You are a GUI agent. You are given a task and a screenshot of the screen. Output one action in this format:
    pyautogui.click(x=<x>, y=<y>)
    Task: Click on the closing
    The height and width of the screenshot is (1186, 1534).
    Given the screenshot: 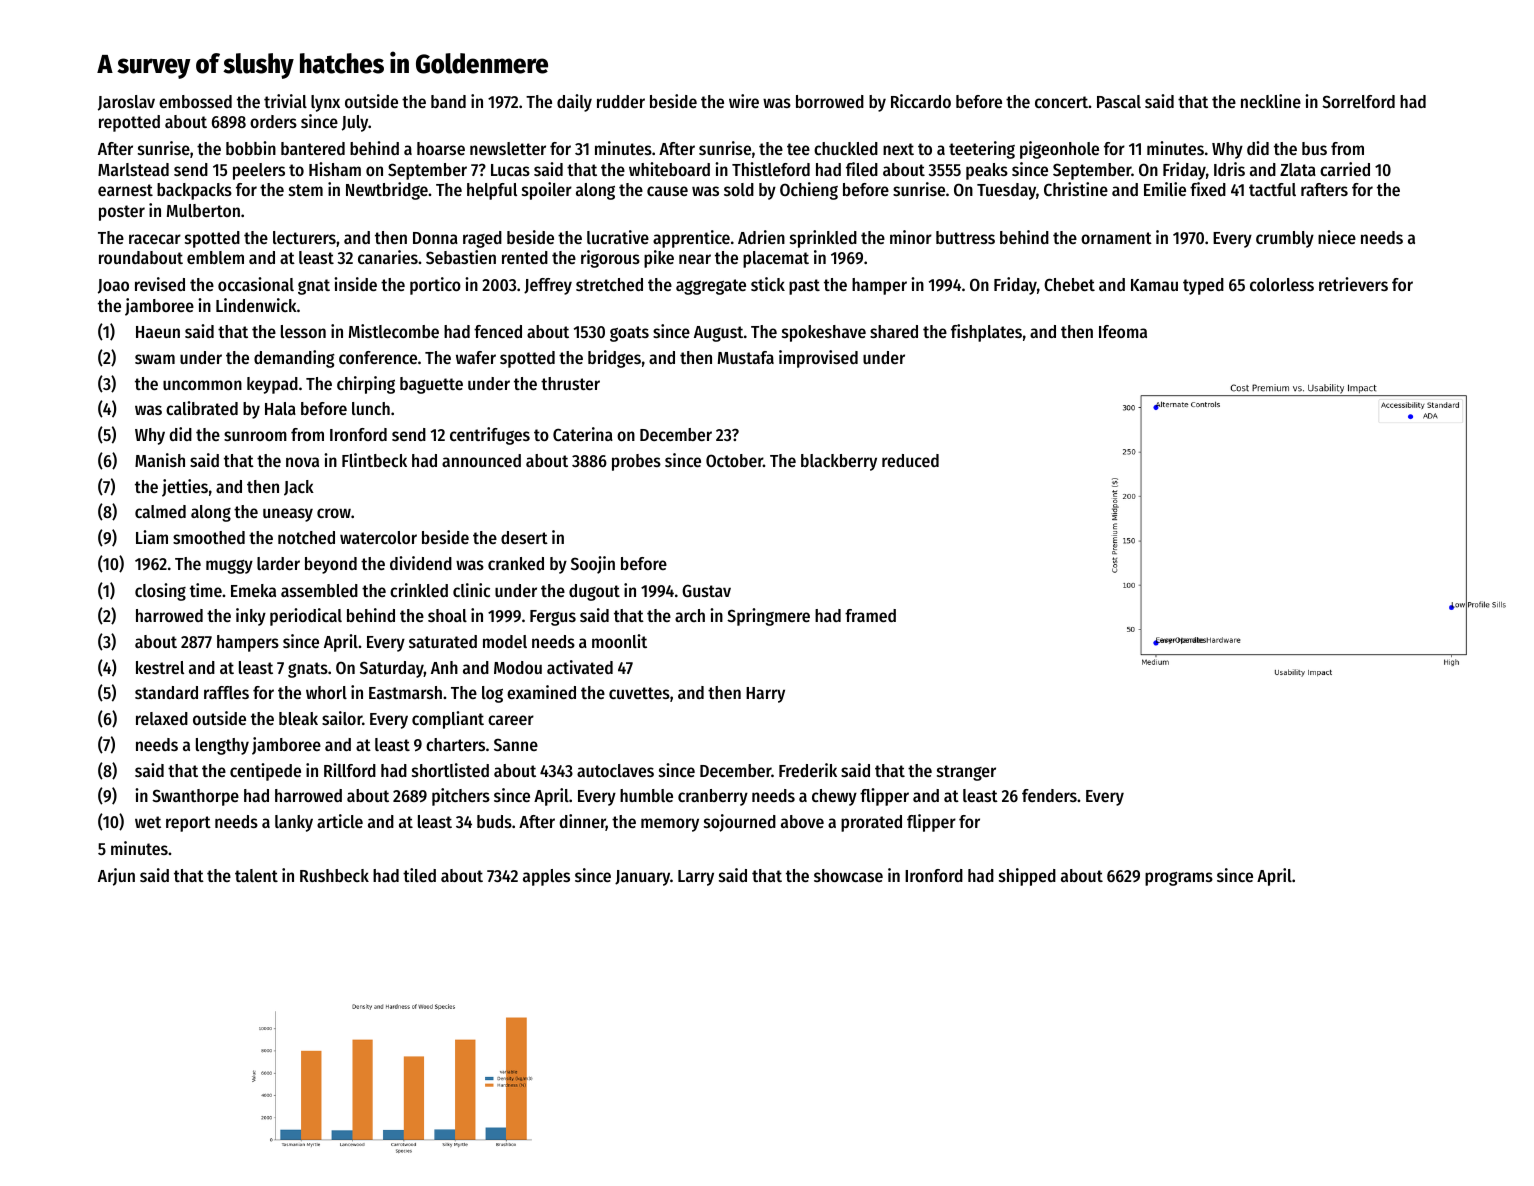 What is the action you would take?
    pyautogui.click(x=160, y=592)
